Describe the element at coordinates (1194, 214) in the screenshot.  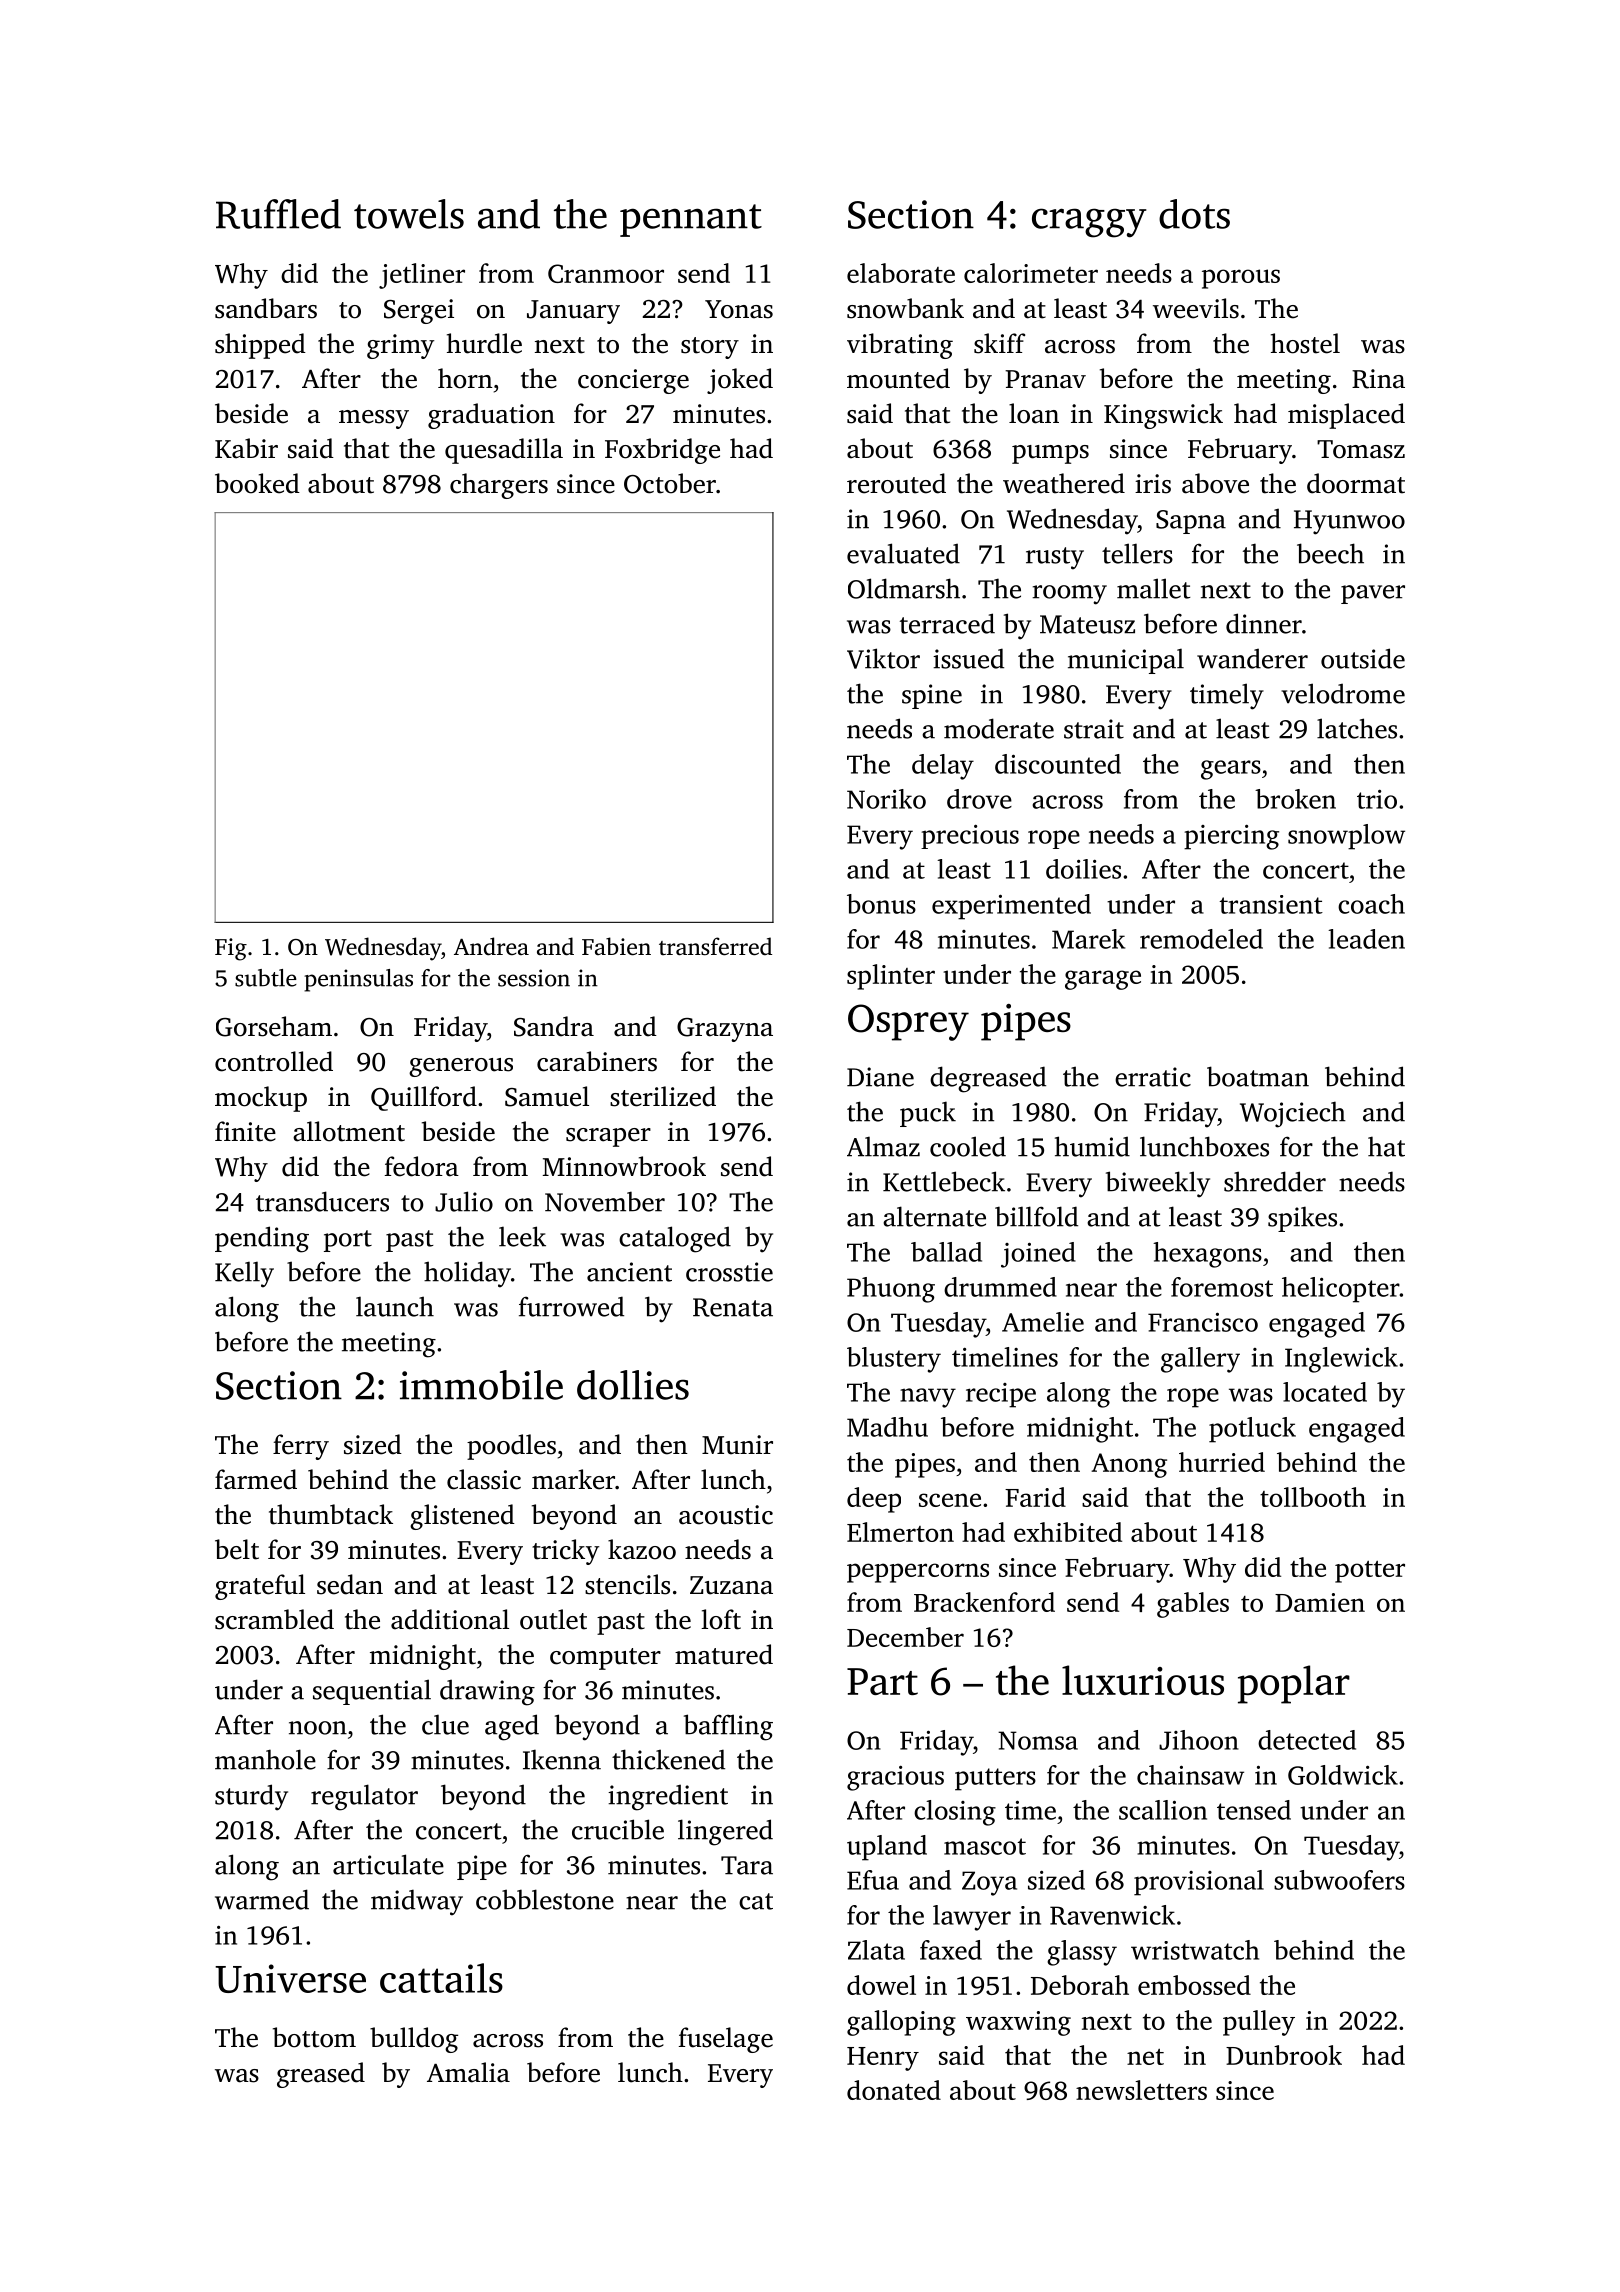
I see `dots` at that location.
